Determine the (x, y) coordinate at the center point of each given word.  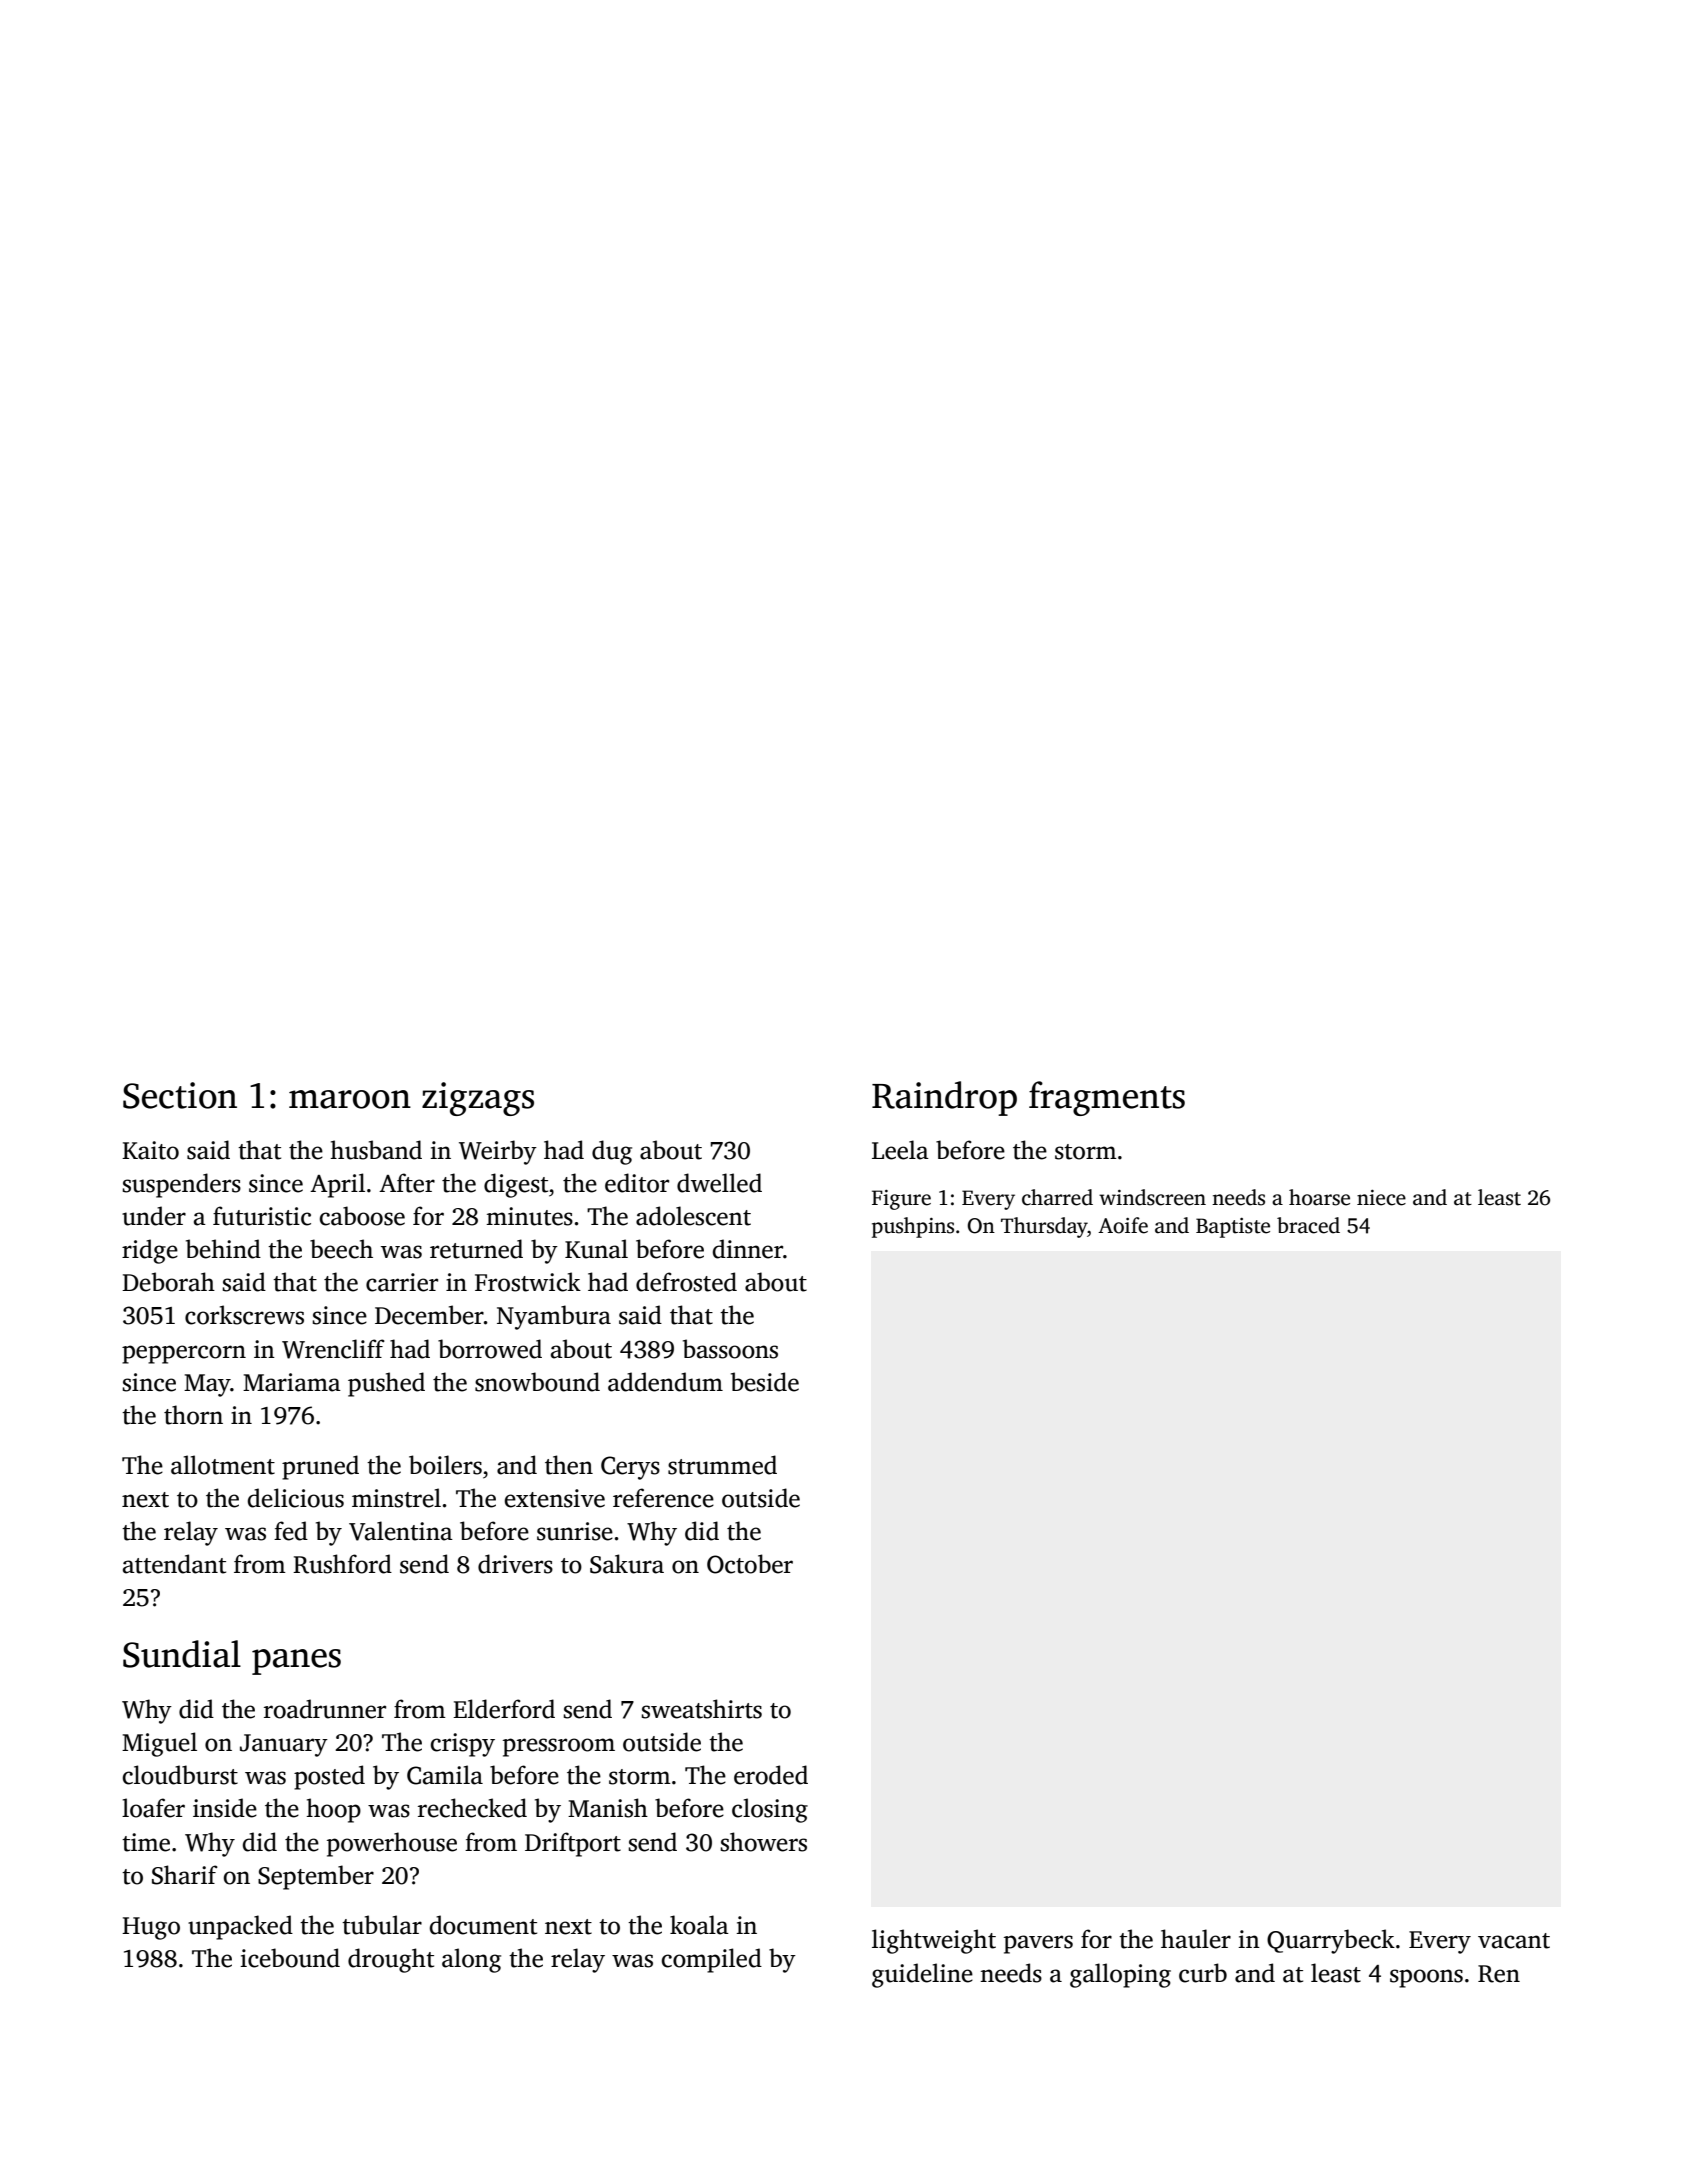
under (154, 1216)
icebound (290, 1958)
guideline (922, 1975)
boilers (445, 1465)
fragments (1107, 1098)
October (750, 1564)
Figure (901, 1200)
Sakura (627, 1564)
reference (663, 1498)
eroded (771, 1775)
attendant (174, 1564)
